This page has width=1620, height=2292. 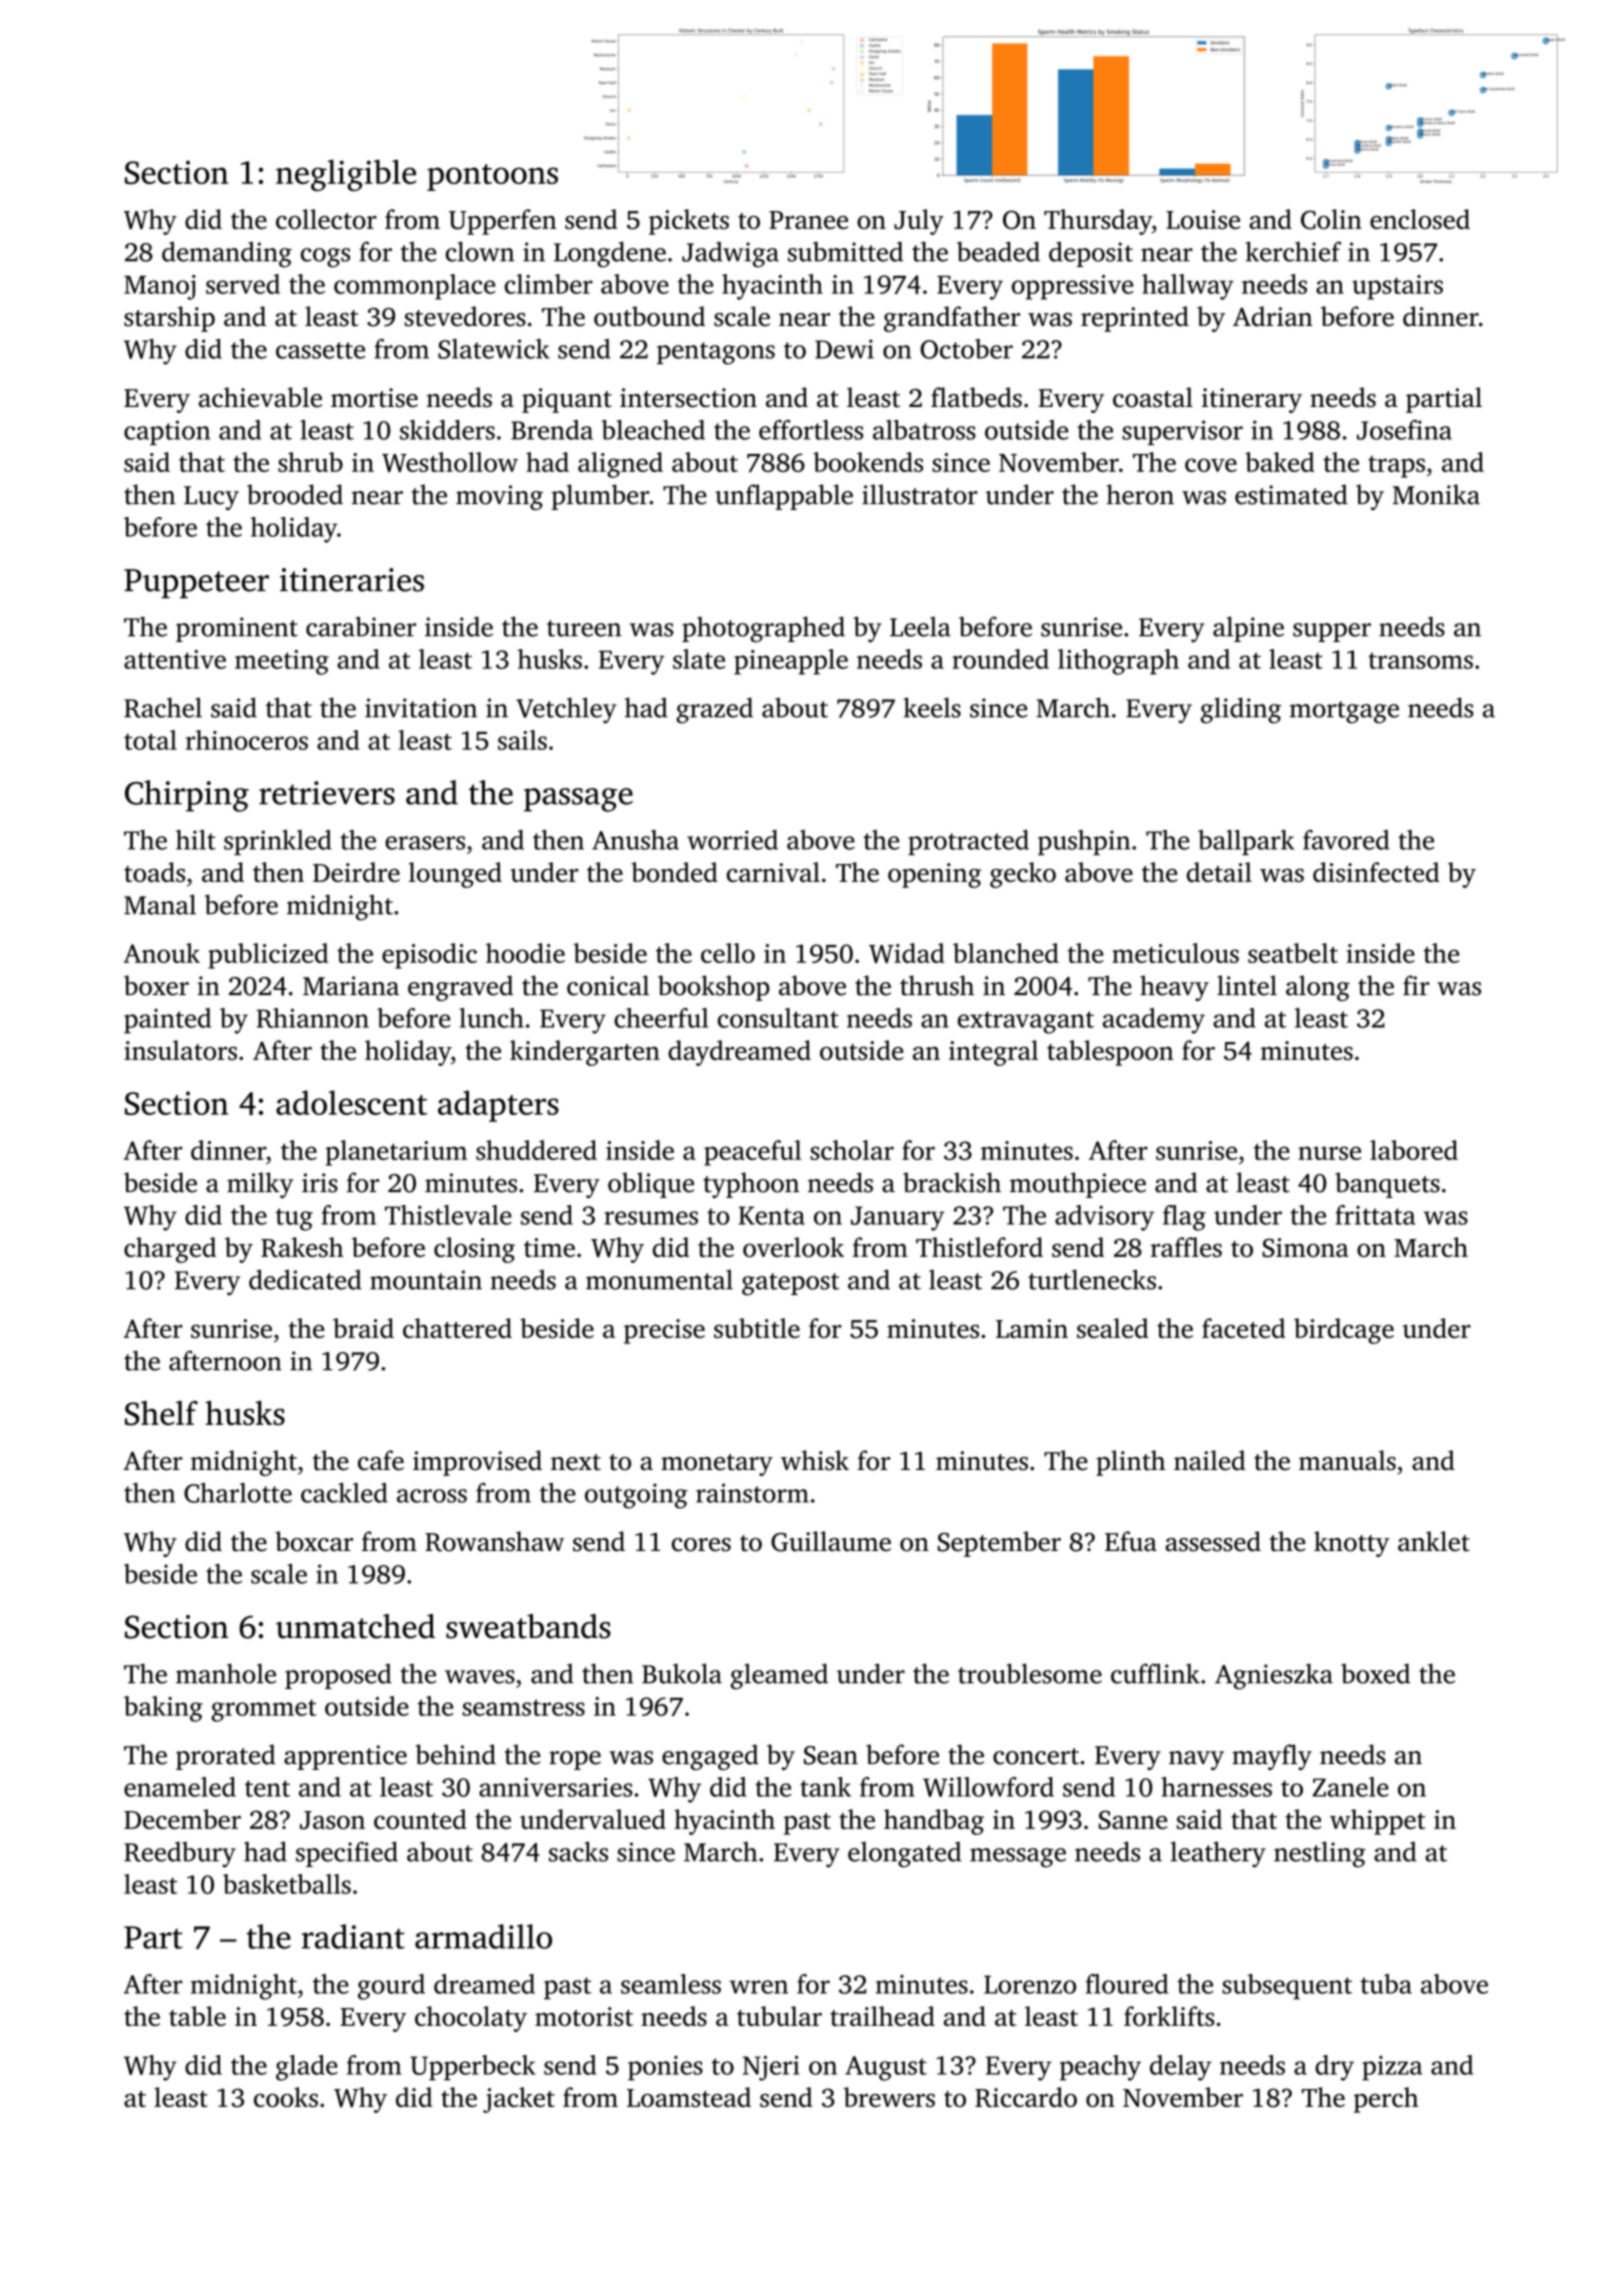 What do you see at coordinates (477, 1463) in the page?
I see `improvised` at bounding box center [477, 1463].
